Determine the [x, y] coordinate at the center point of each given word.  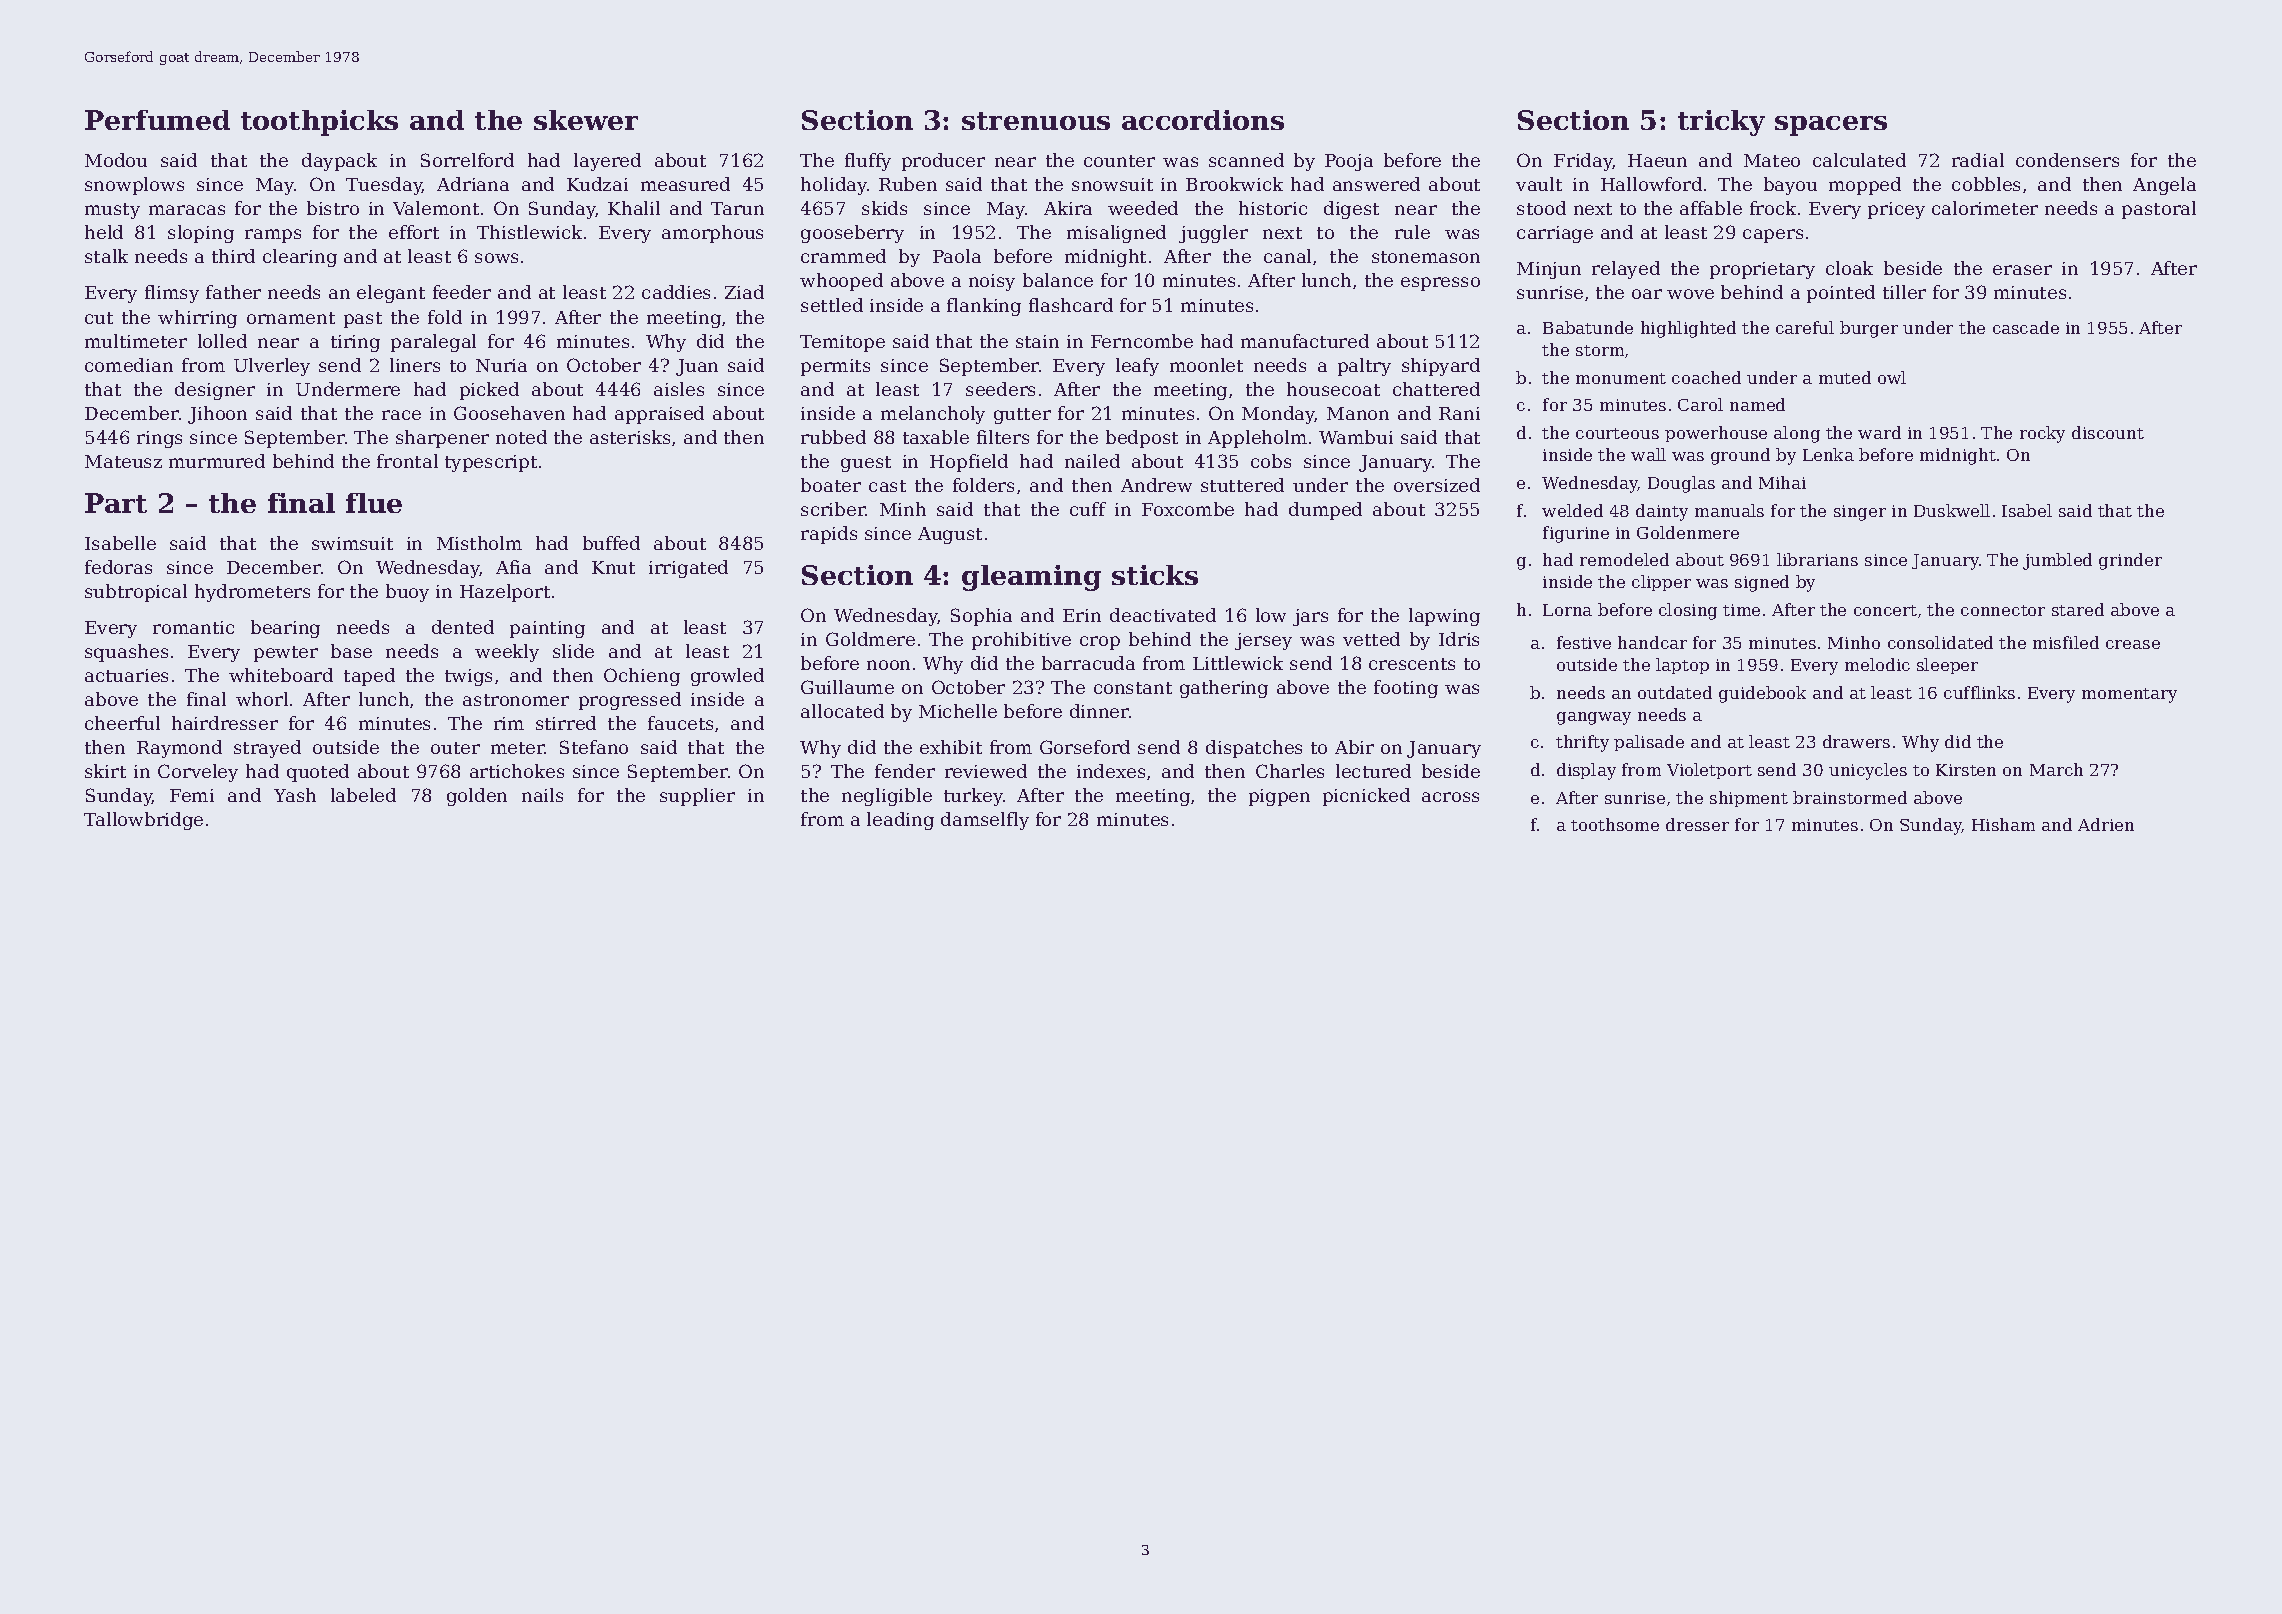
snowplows [134, 186]
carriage [1555, 234]
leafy [1137, 367]
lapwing [1444, 617]
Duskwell [1952, 510]
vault [1539, 184]
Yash [295, 795]
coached [1706, 377]
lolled [222, 341]
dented [463, 627]
